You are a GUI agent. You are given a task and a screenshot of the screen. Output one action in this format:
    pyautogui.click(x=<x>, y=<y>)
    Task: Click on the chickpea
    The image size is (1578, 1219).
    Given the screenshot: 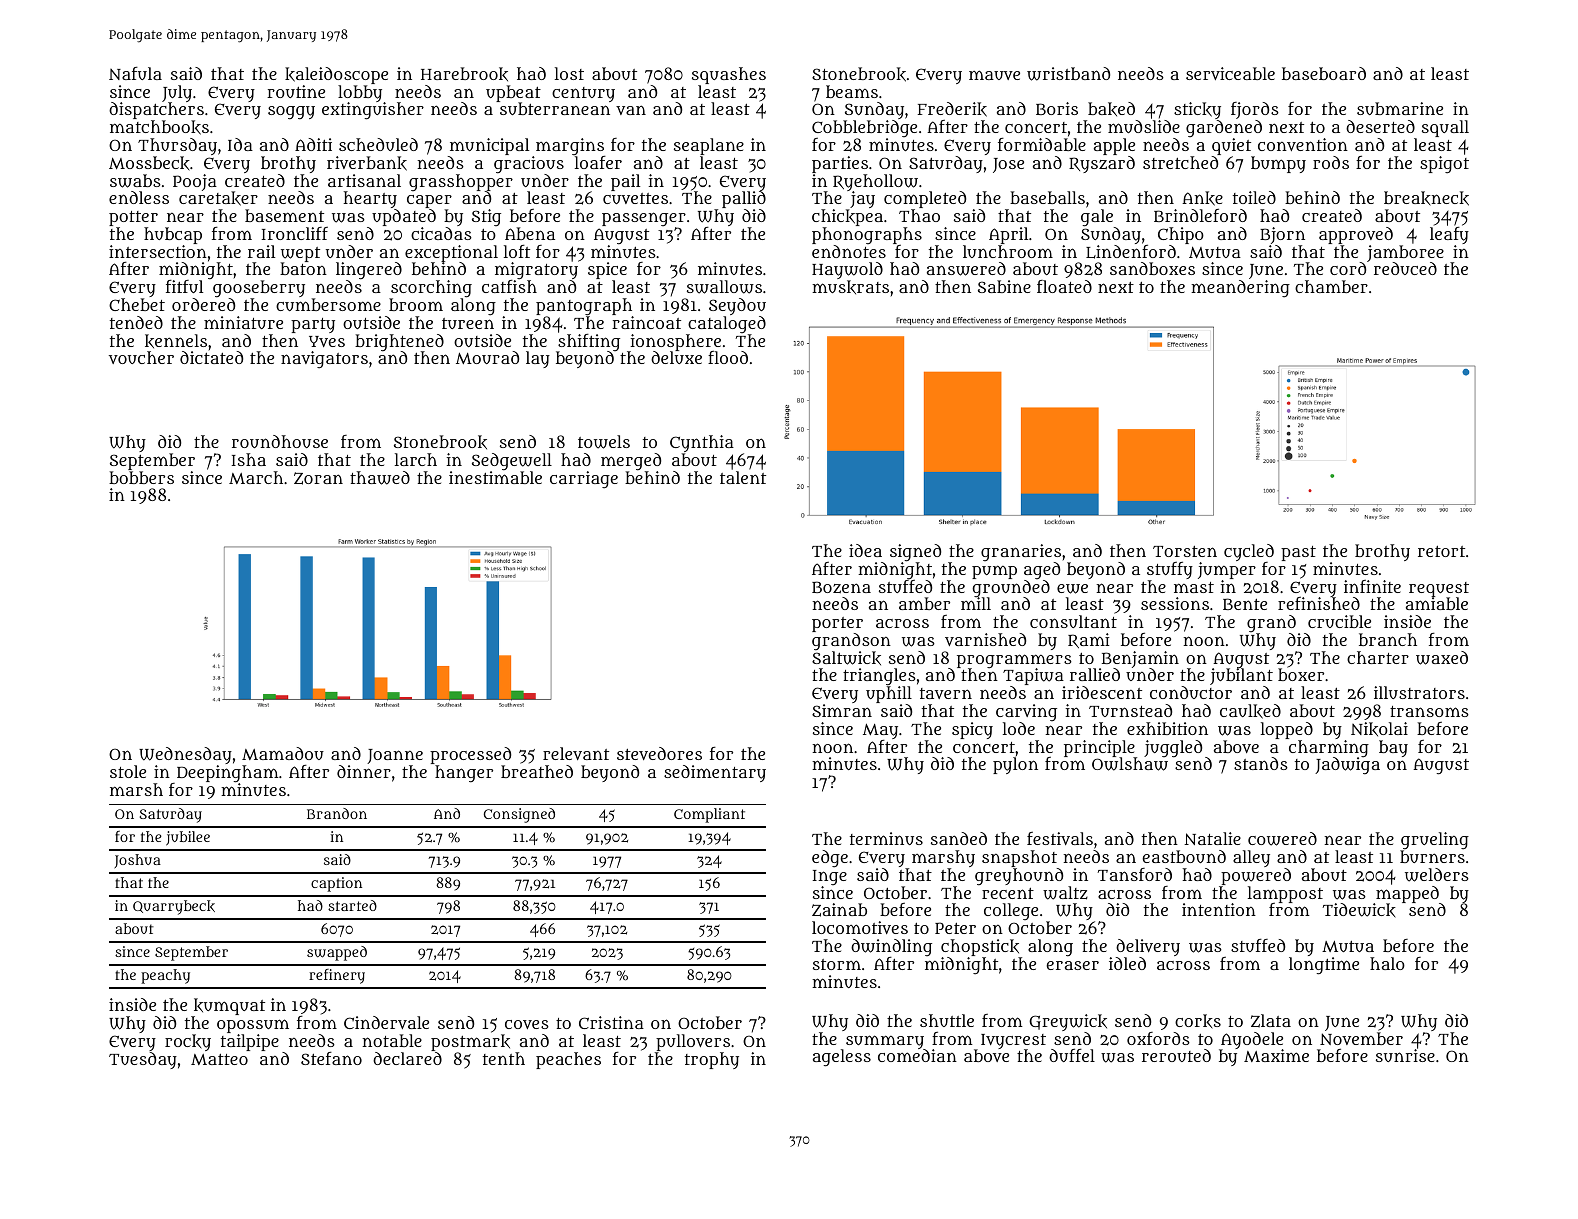 What is the action you would take?
    pyautogui.click(x=847, y=217)
